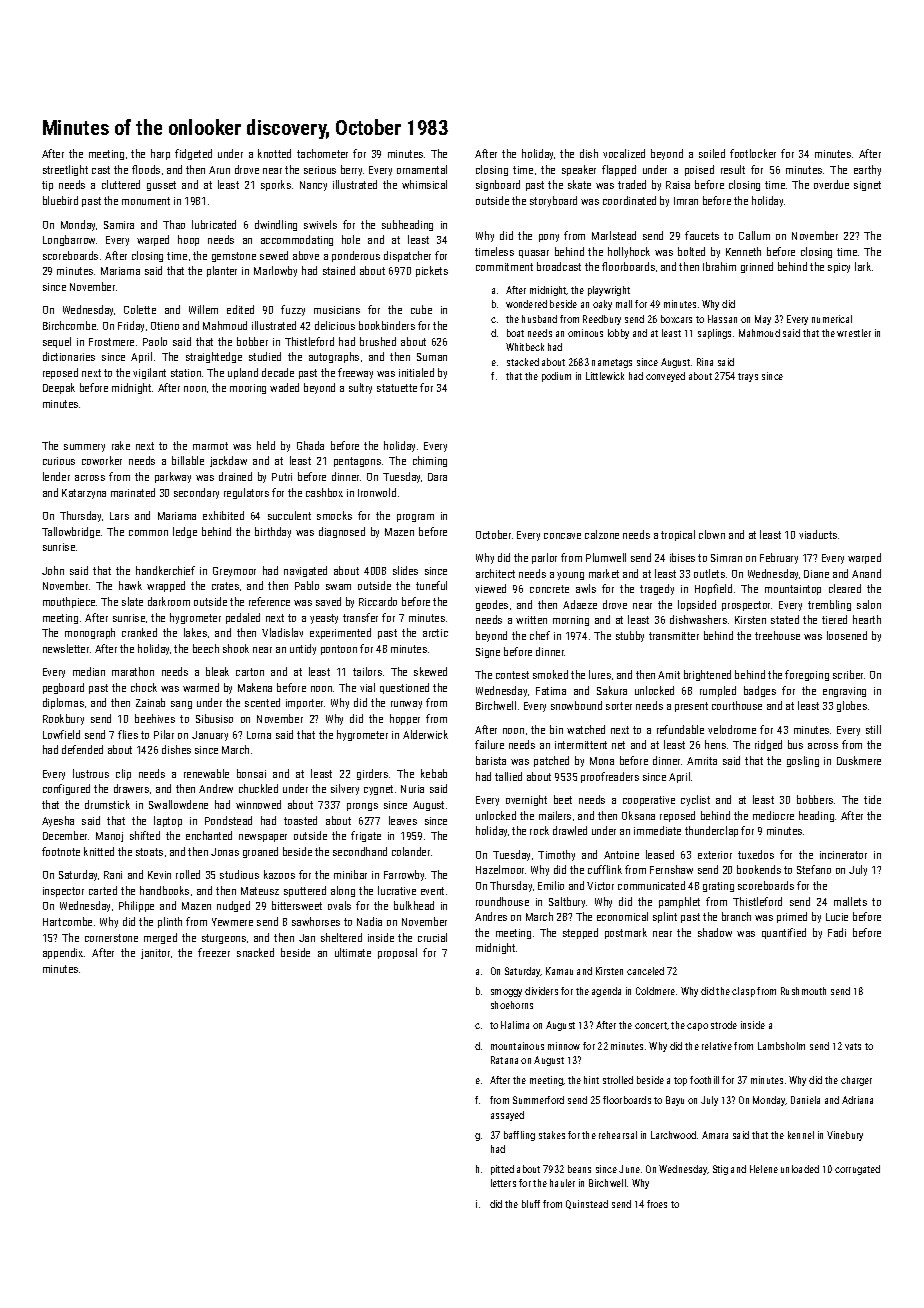  What do you see at coordinates (715, 932) in the screenshot?
I see `shadow` at bounding box center [715, 932].
